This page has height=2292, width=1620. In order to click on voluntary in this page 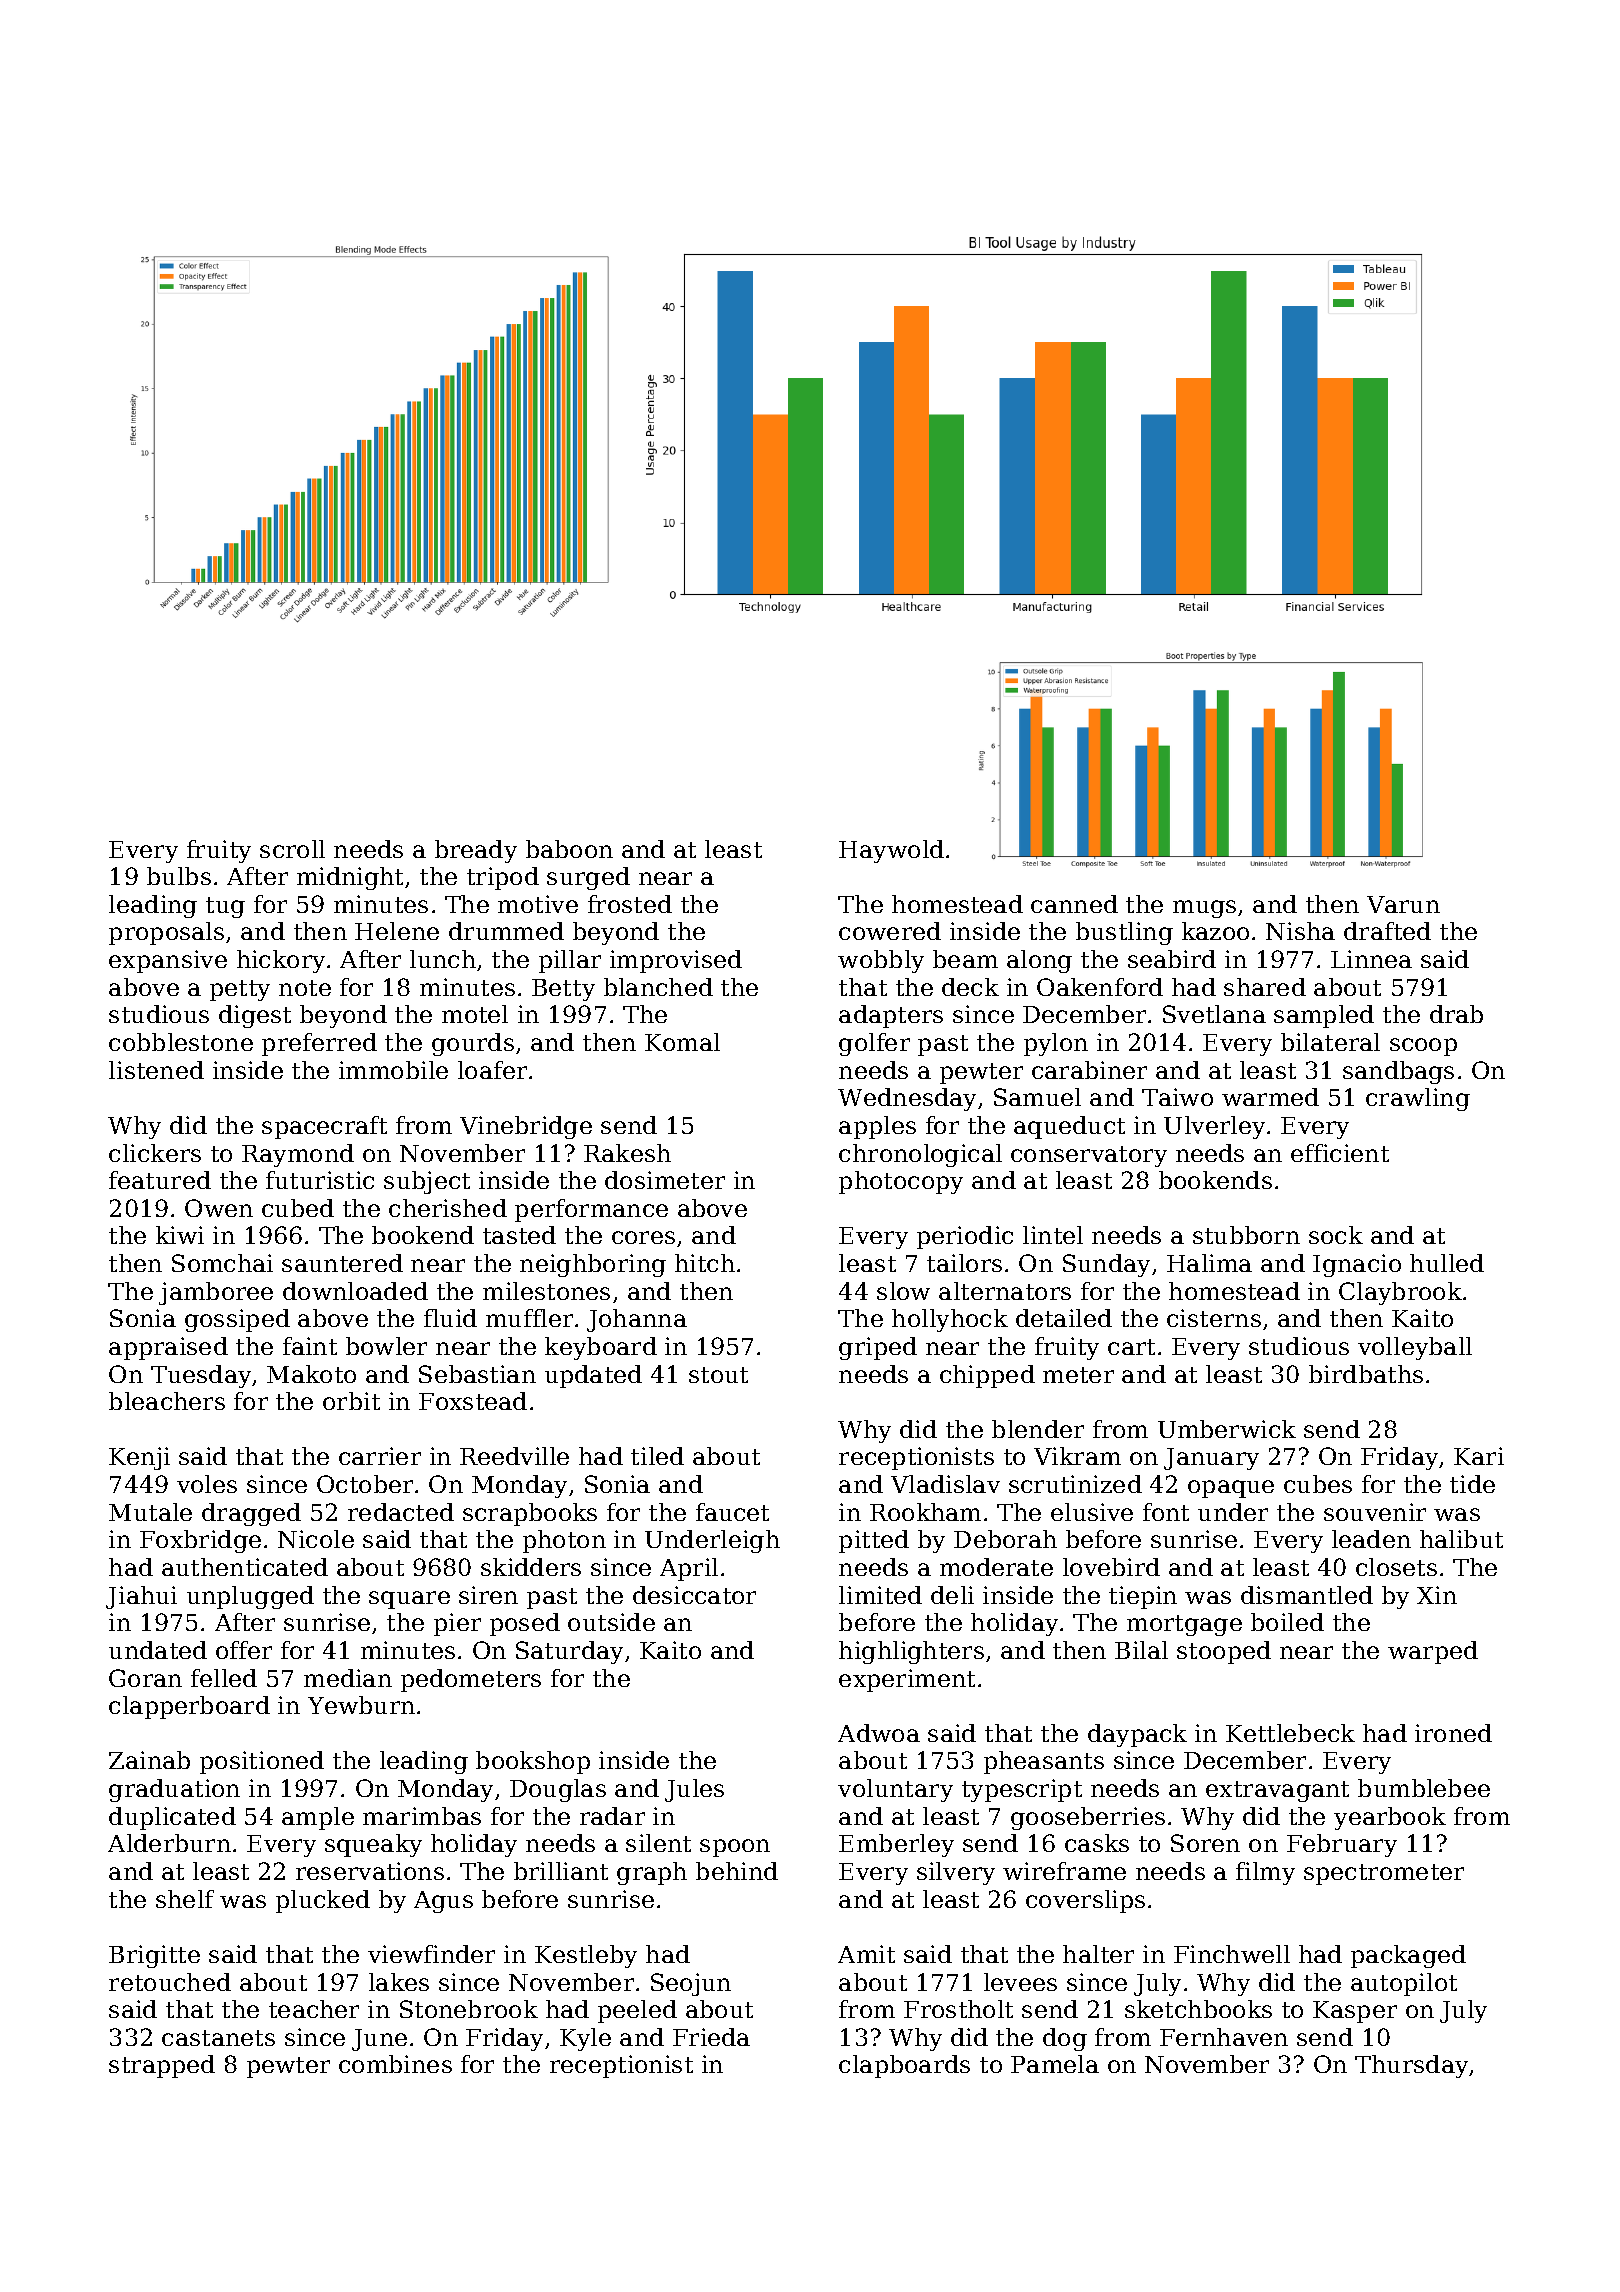, I will do `click(895, 1790)`.
